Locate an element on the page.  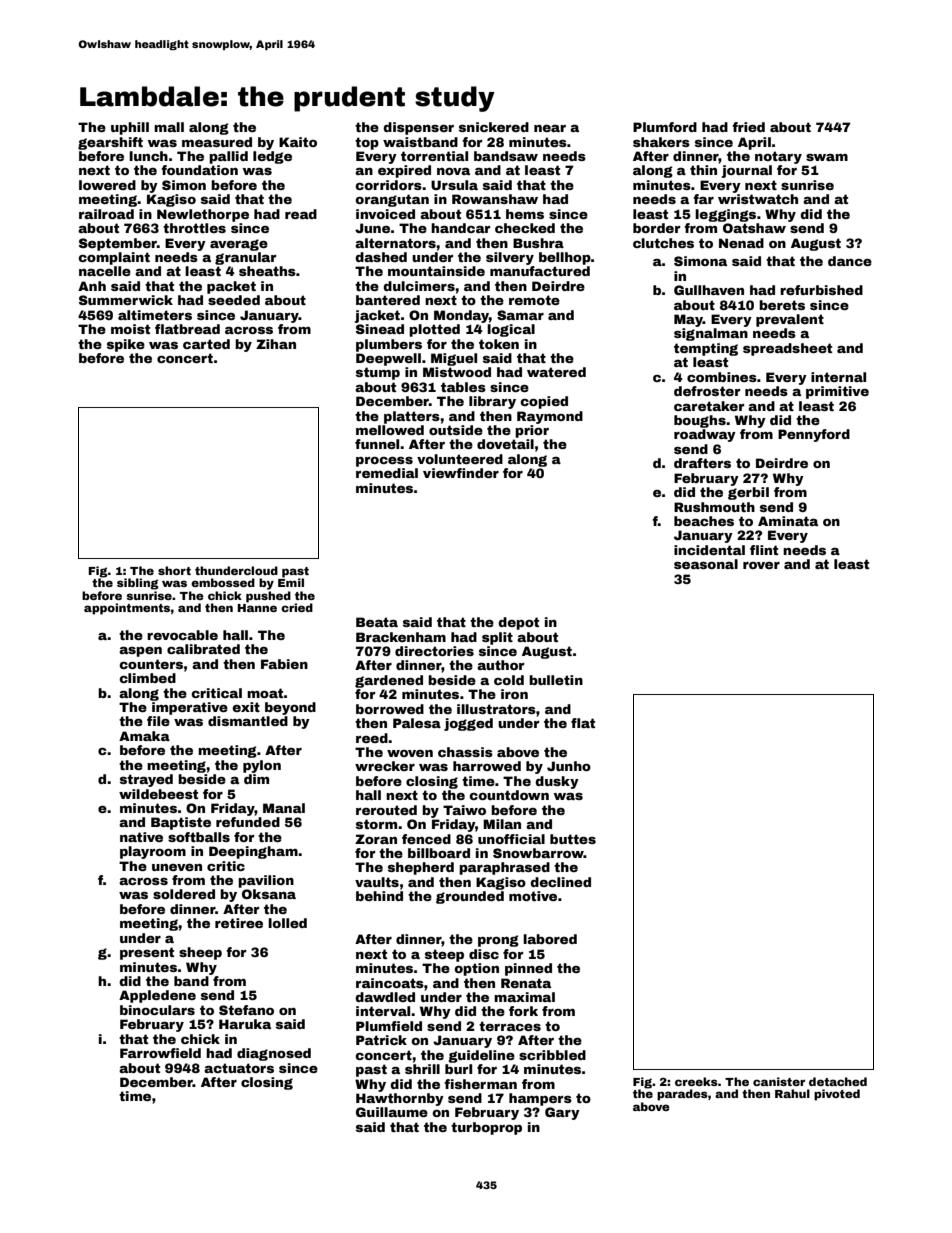
dispenser is located at coordinates (418, 128).
